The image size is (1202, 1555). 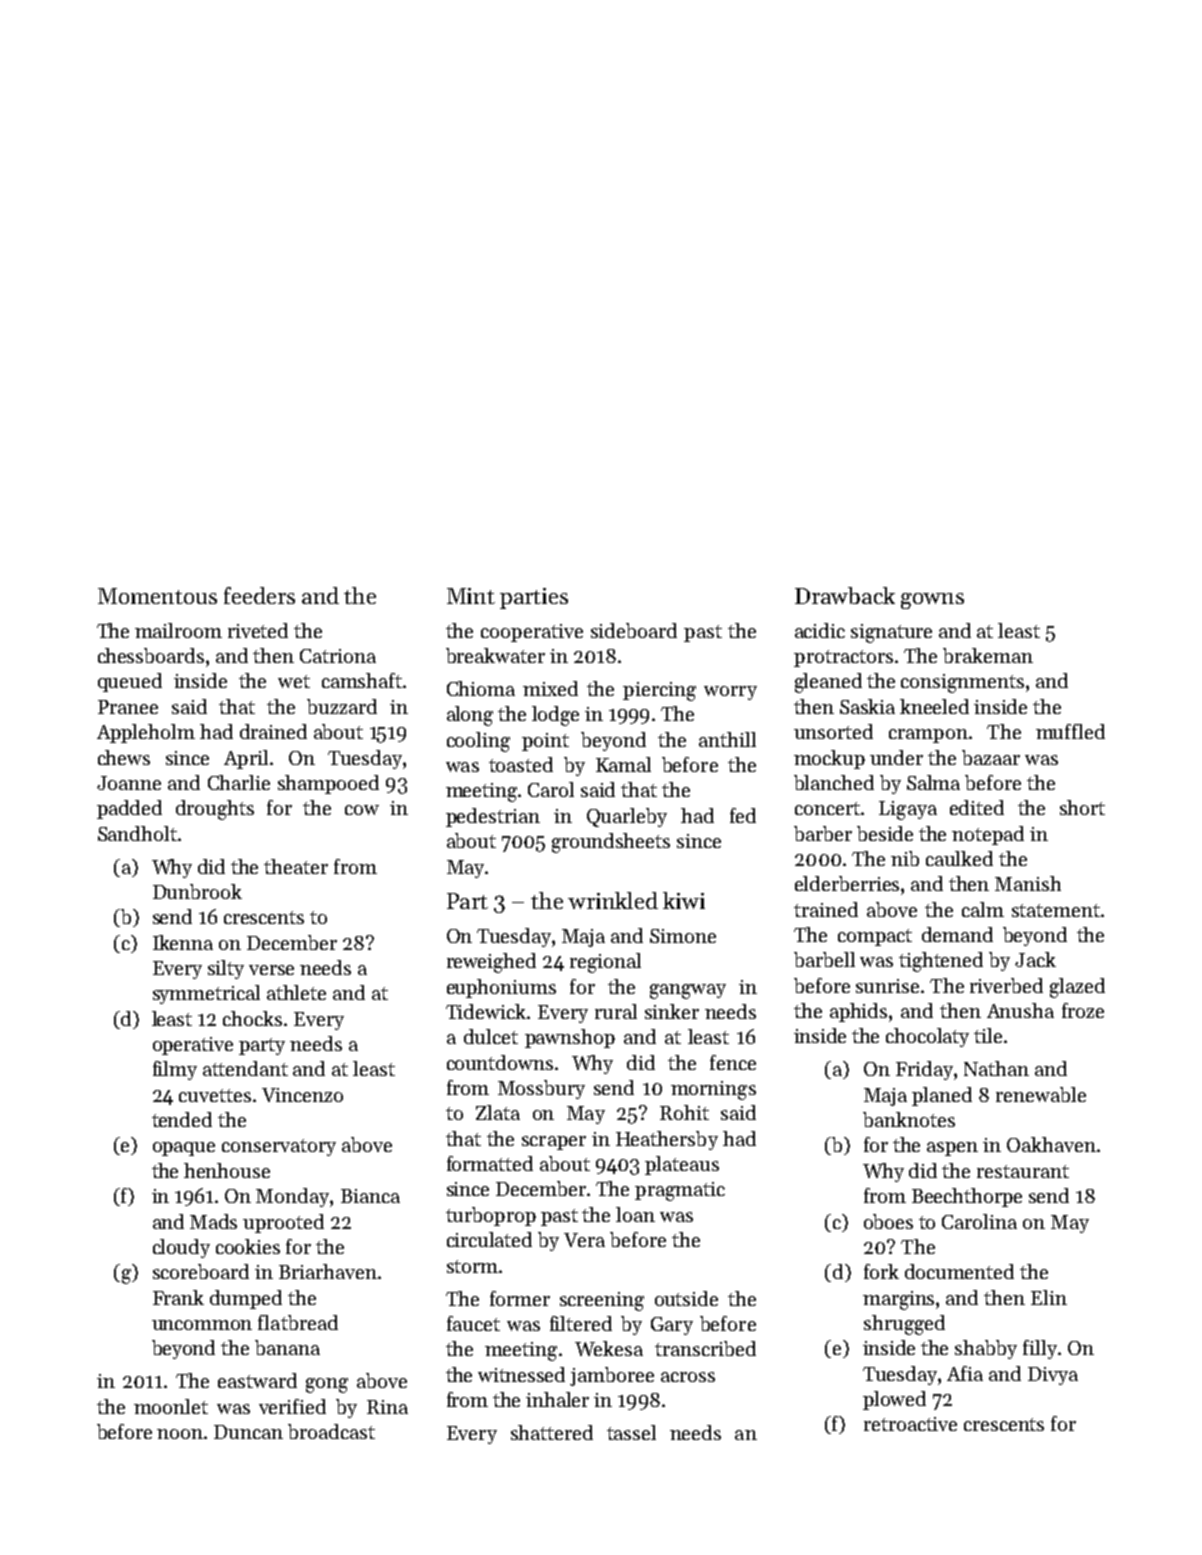 What do you see at coordinates (988, 1035) in the screenshot?
I see `tile` at bounding box center [988, 1035].
